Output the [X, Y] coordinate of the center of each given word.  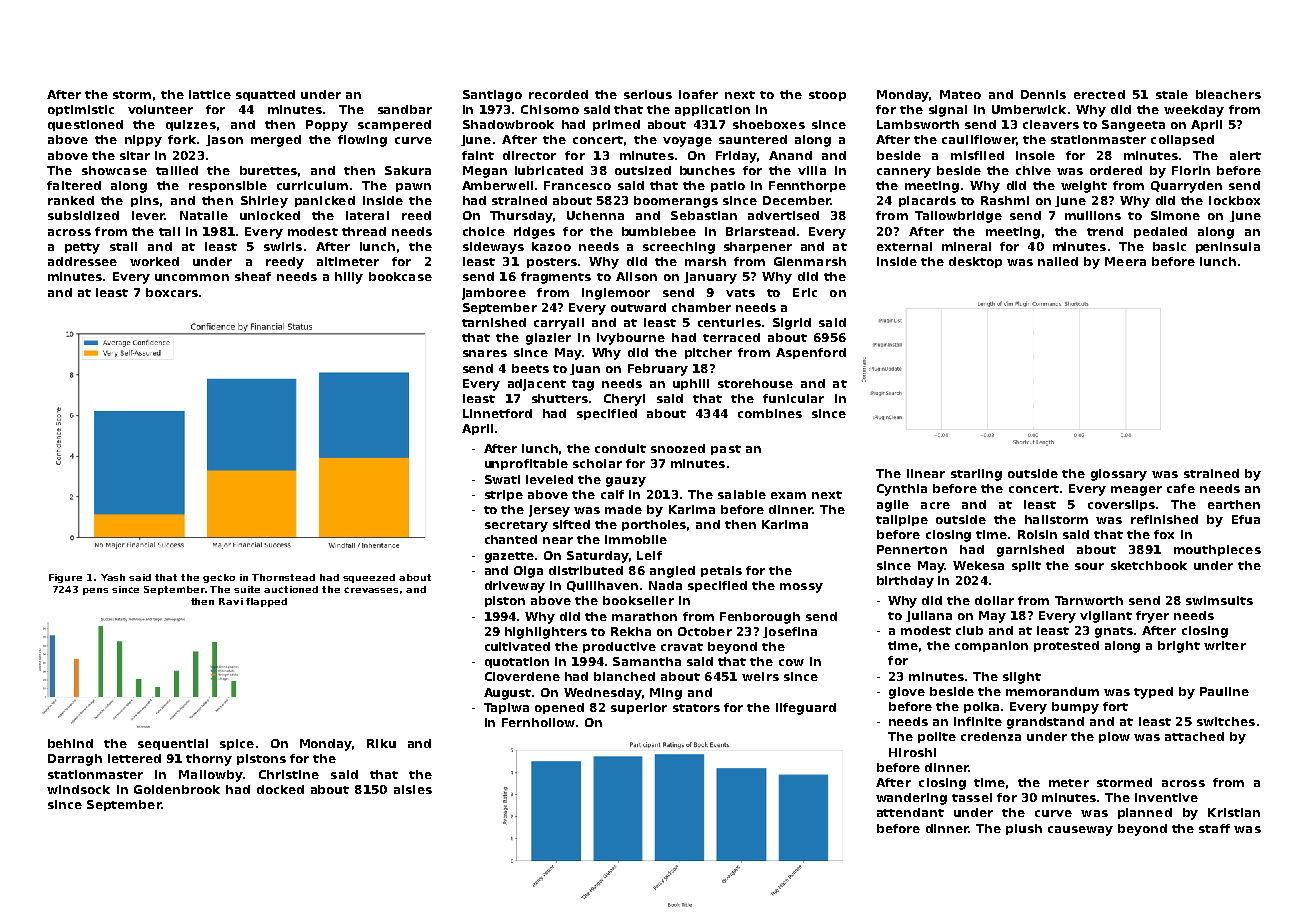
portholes [655, 525]
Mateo [960, 94]
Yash [113, 577]
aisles [413, 789]
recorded [558, 94]
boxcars [172, 292]
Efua [1246, 519]
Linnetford [497, 413]
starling [976, 475]
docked [280, 789]
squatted [265, 95]
